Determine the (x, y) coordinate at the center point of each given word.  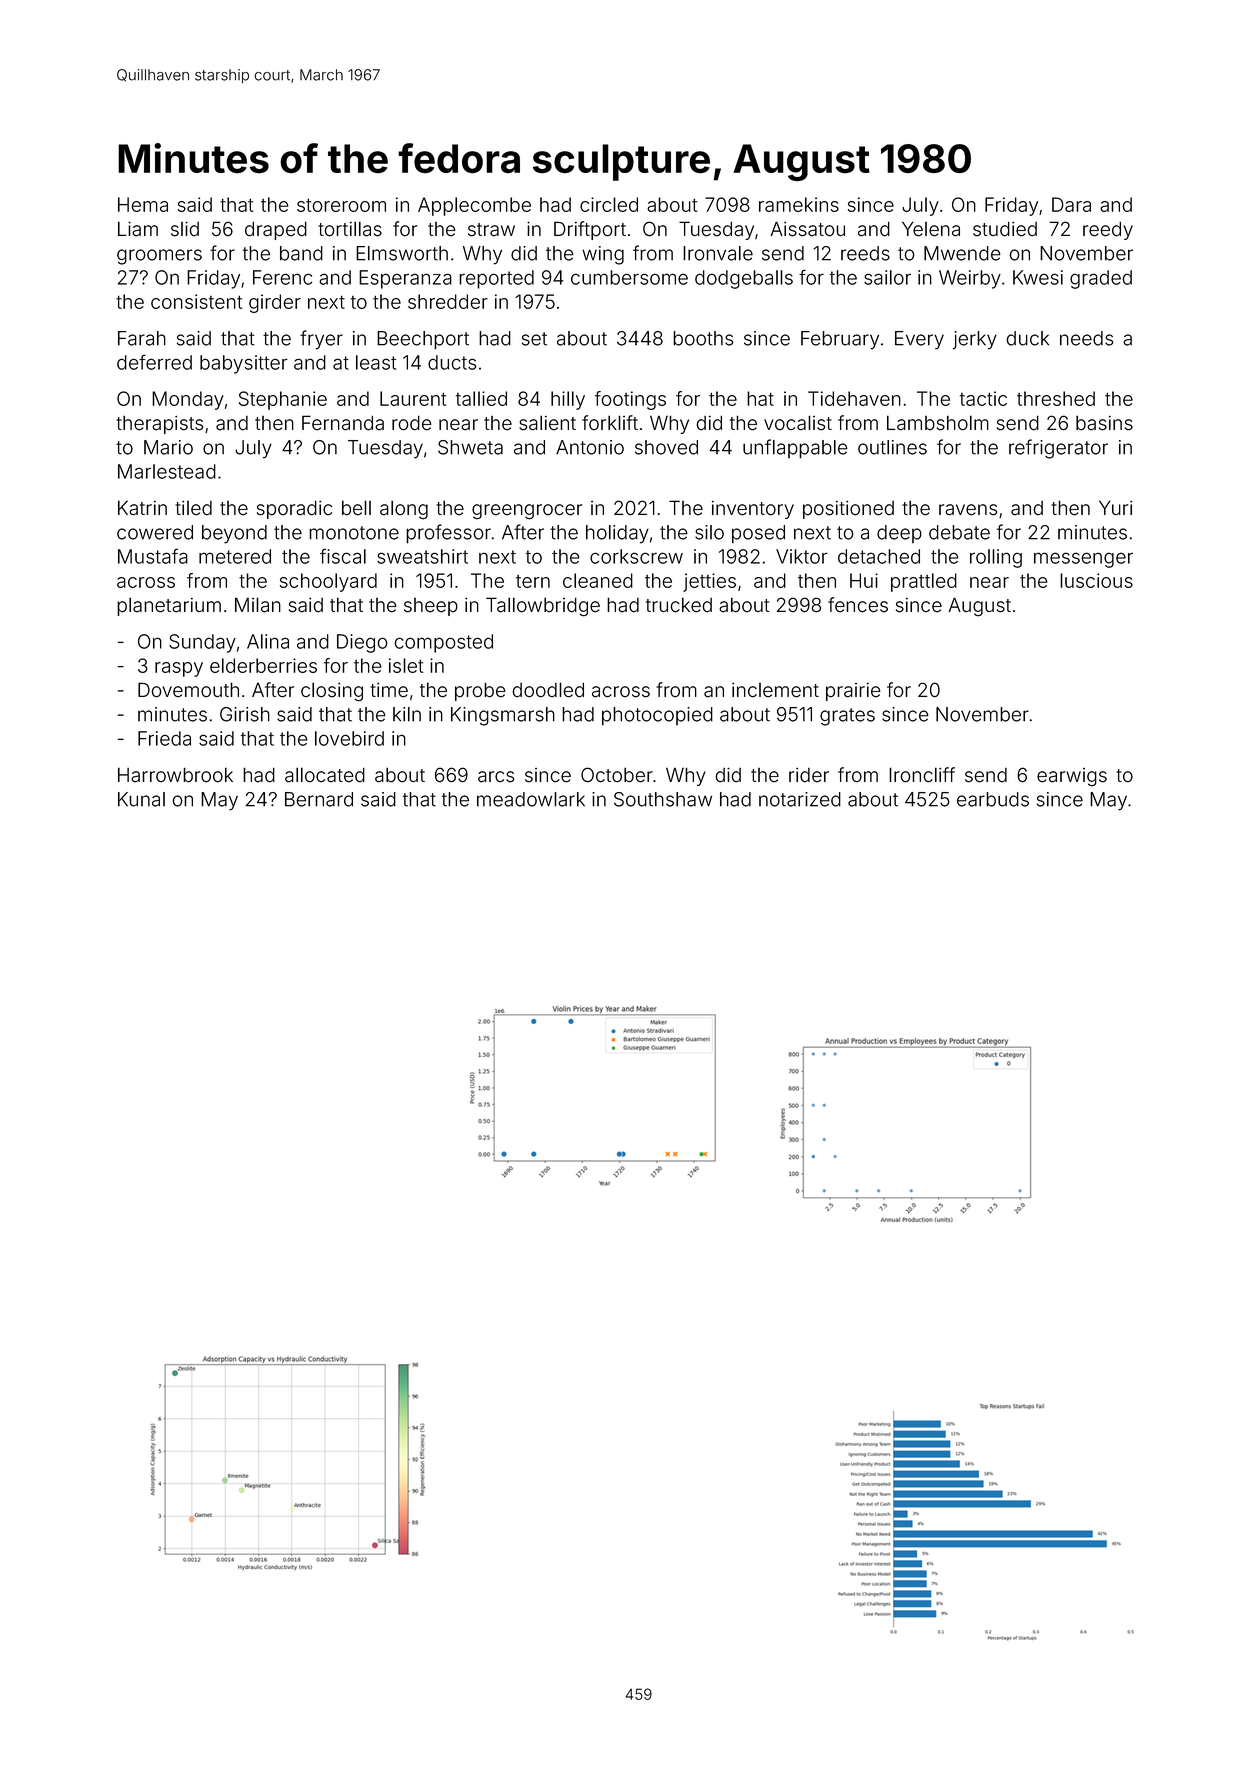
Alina (268, 641)
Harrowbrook (175, 775)
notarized (800, 799)
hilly (568, 400)
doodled (548, 690)
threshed (1056, 398)
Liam (138, 229)
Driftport (590, 230)
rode (412, 423)
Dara (1071, 204)
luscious (1096, 580)
